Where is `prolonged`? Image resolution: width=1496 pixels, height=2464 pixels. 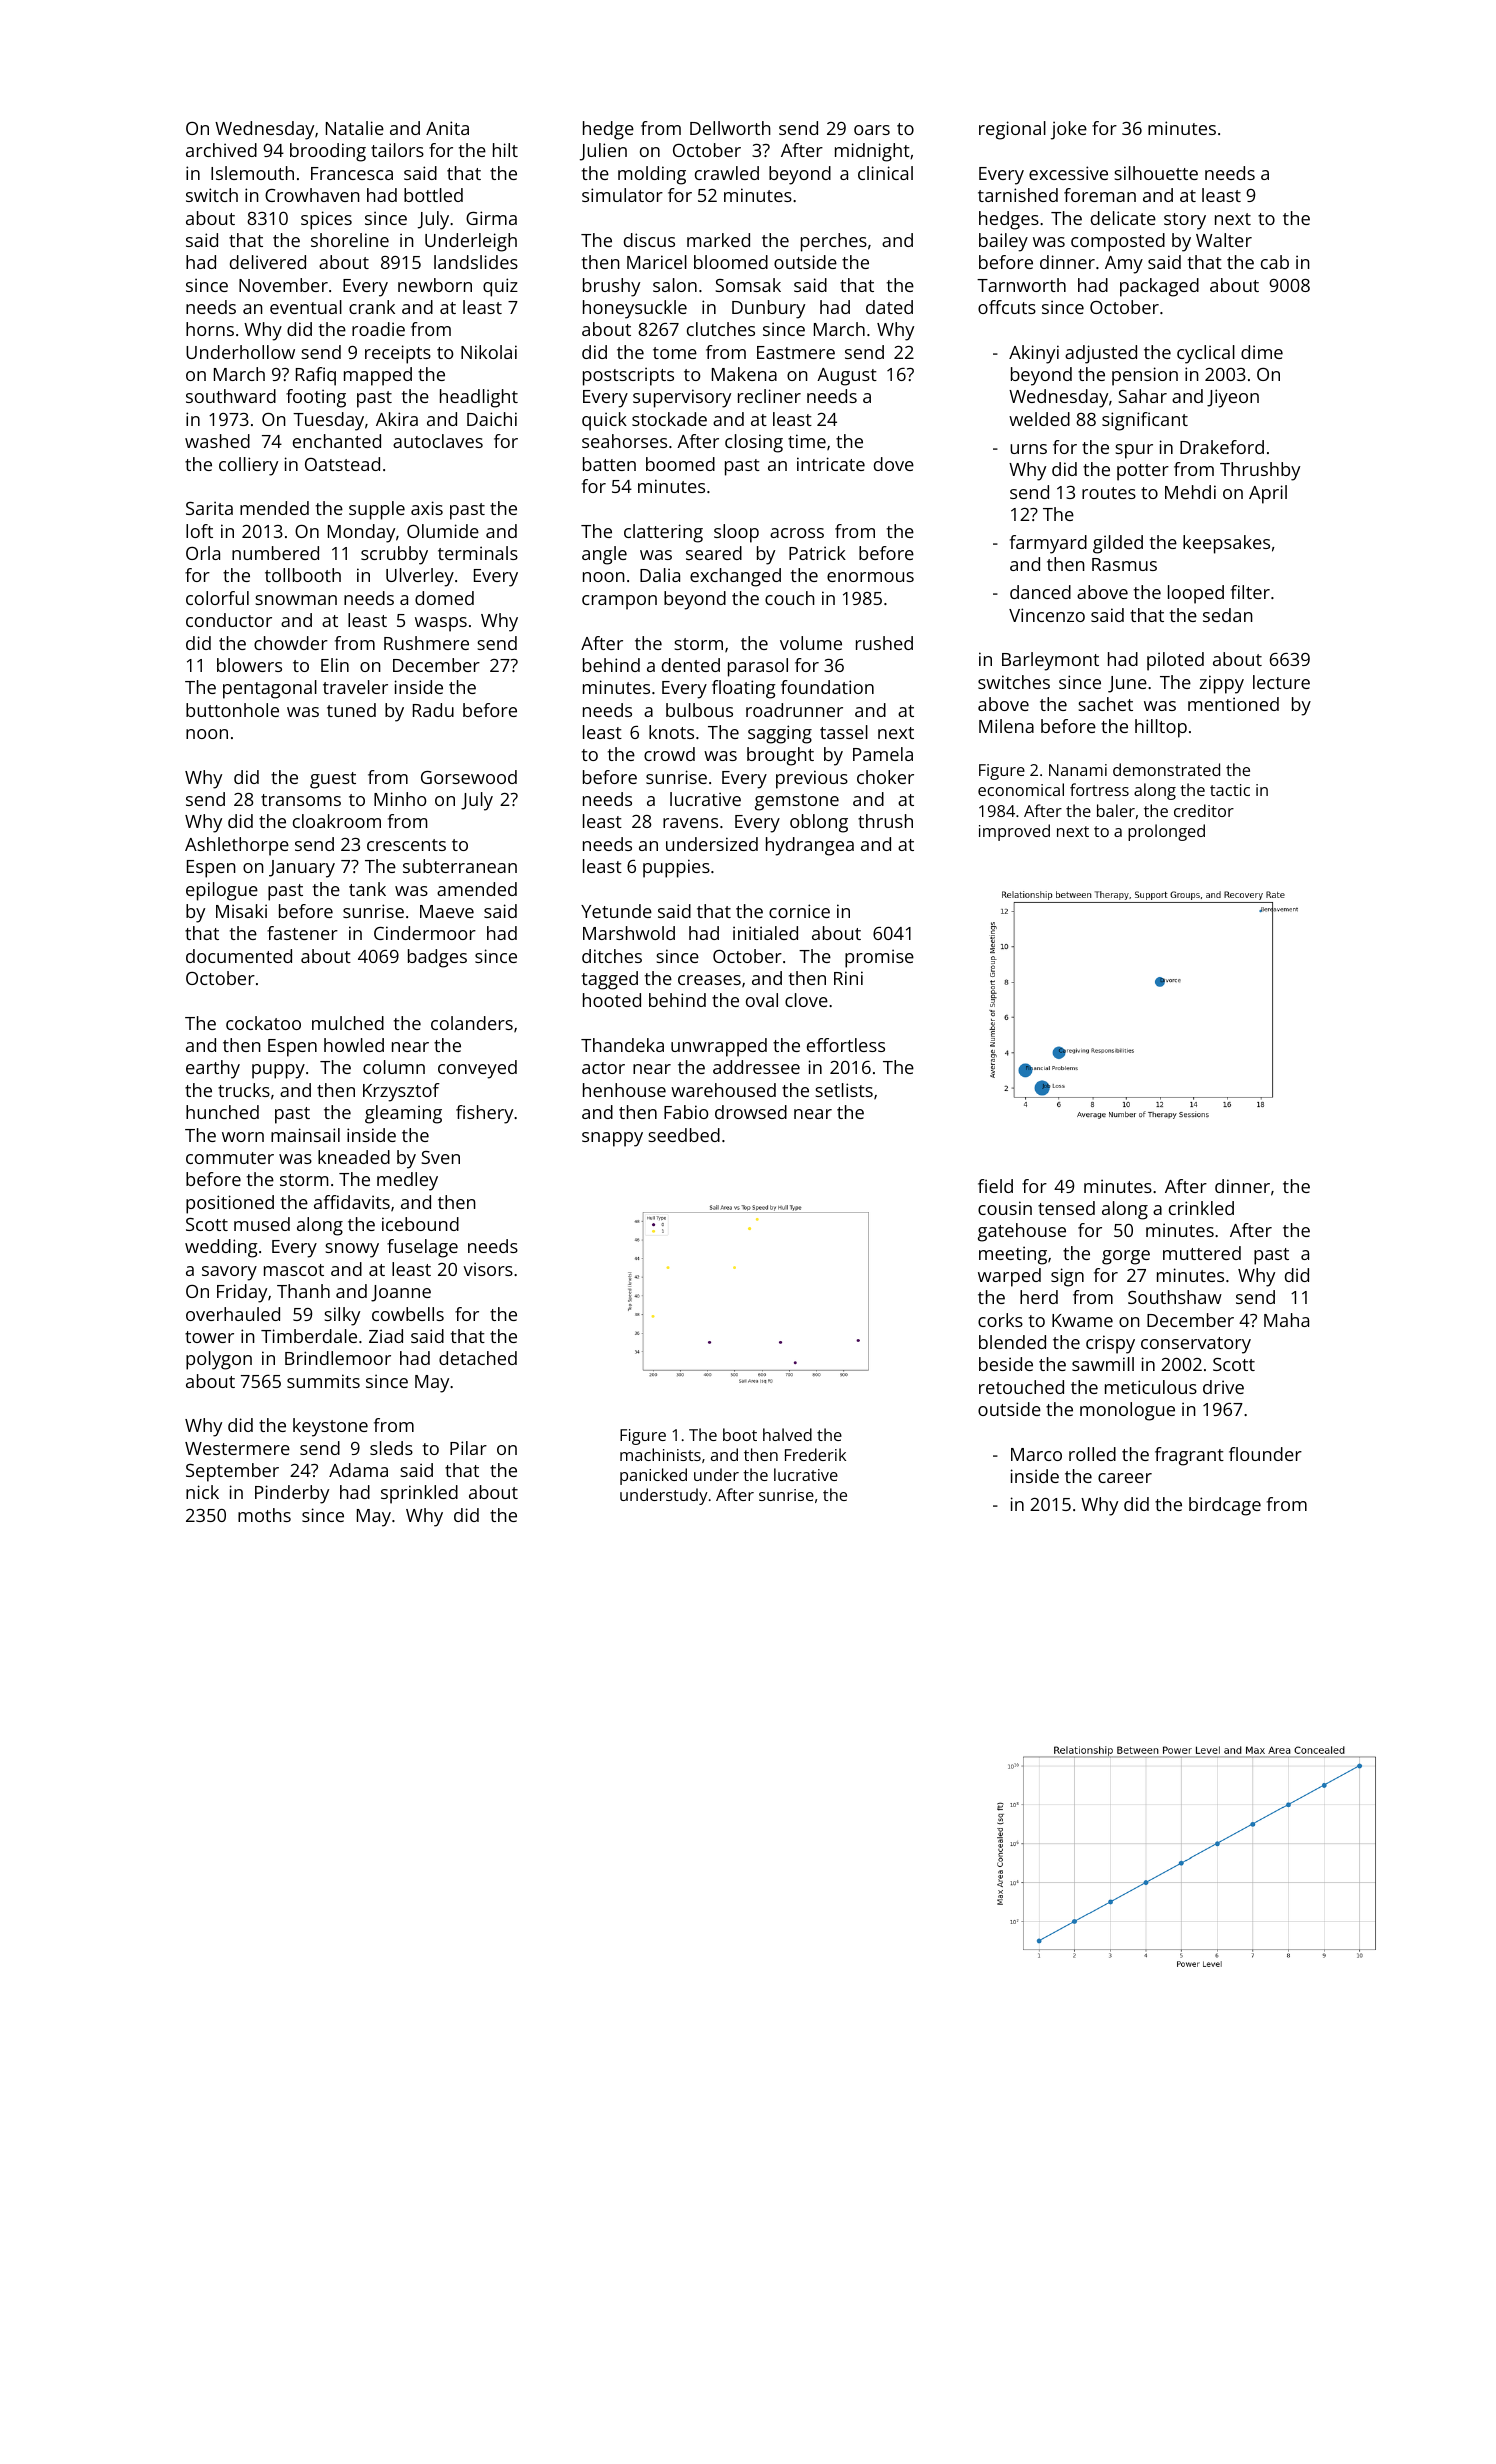
prolonged is located at coordinates (1166, 832).
